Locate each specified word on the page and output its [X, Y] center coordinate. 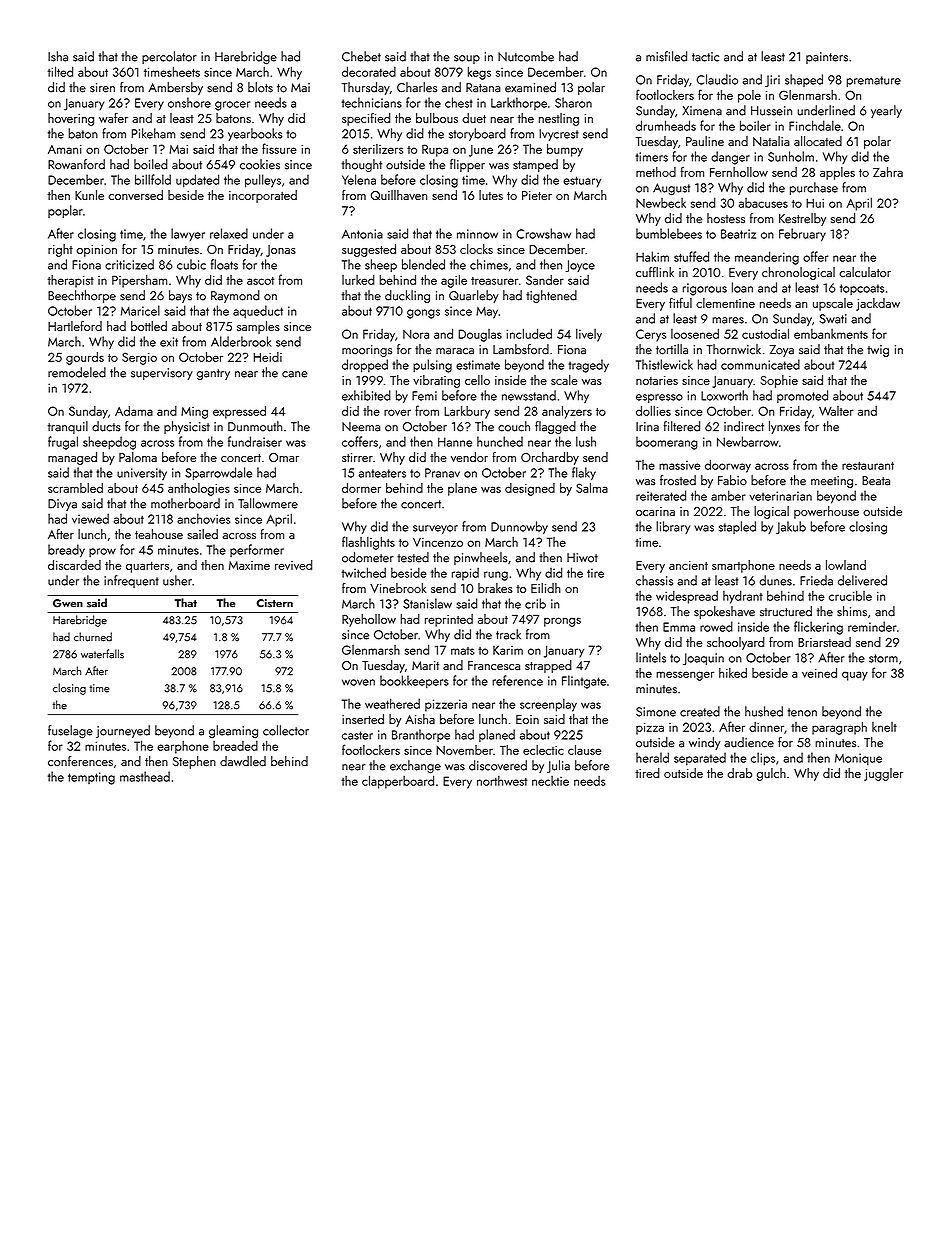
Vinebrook [398, 588]
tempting [91, 778]
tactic [705, 57]
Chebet [361, 56]
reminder [872, 626]
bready [66, 551]
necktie [550, 781]
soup [467, 59]
